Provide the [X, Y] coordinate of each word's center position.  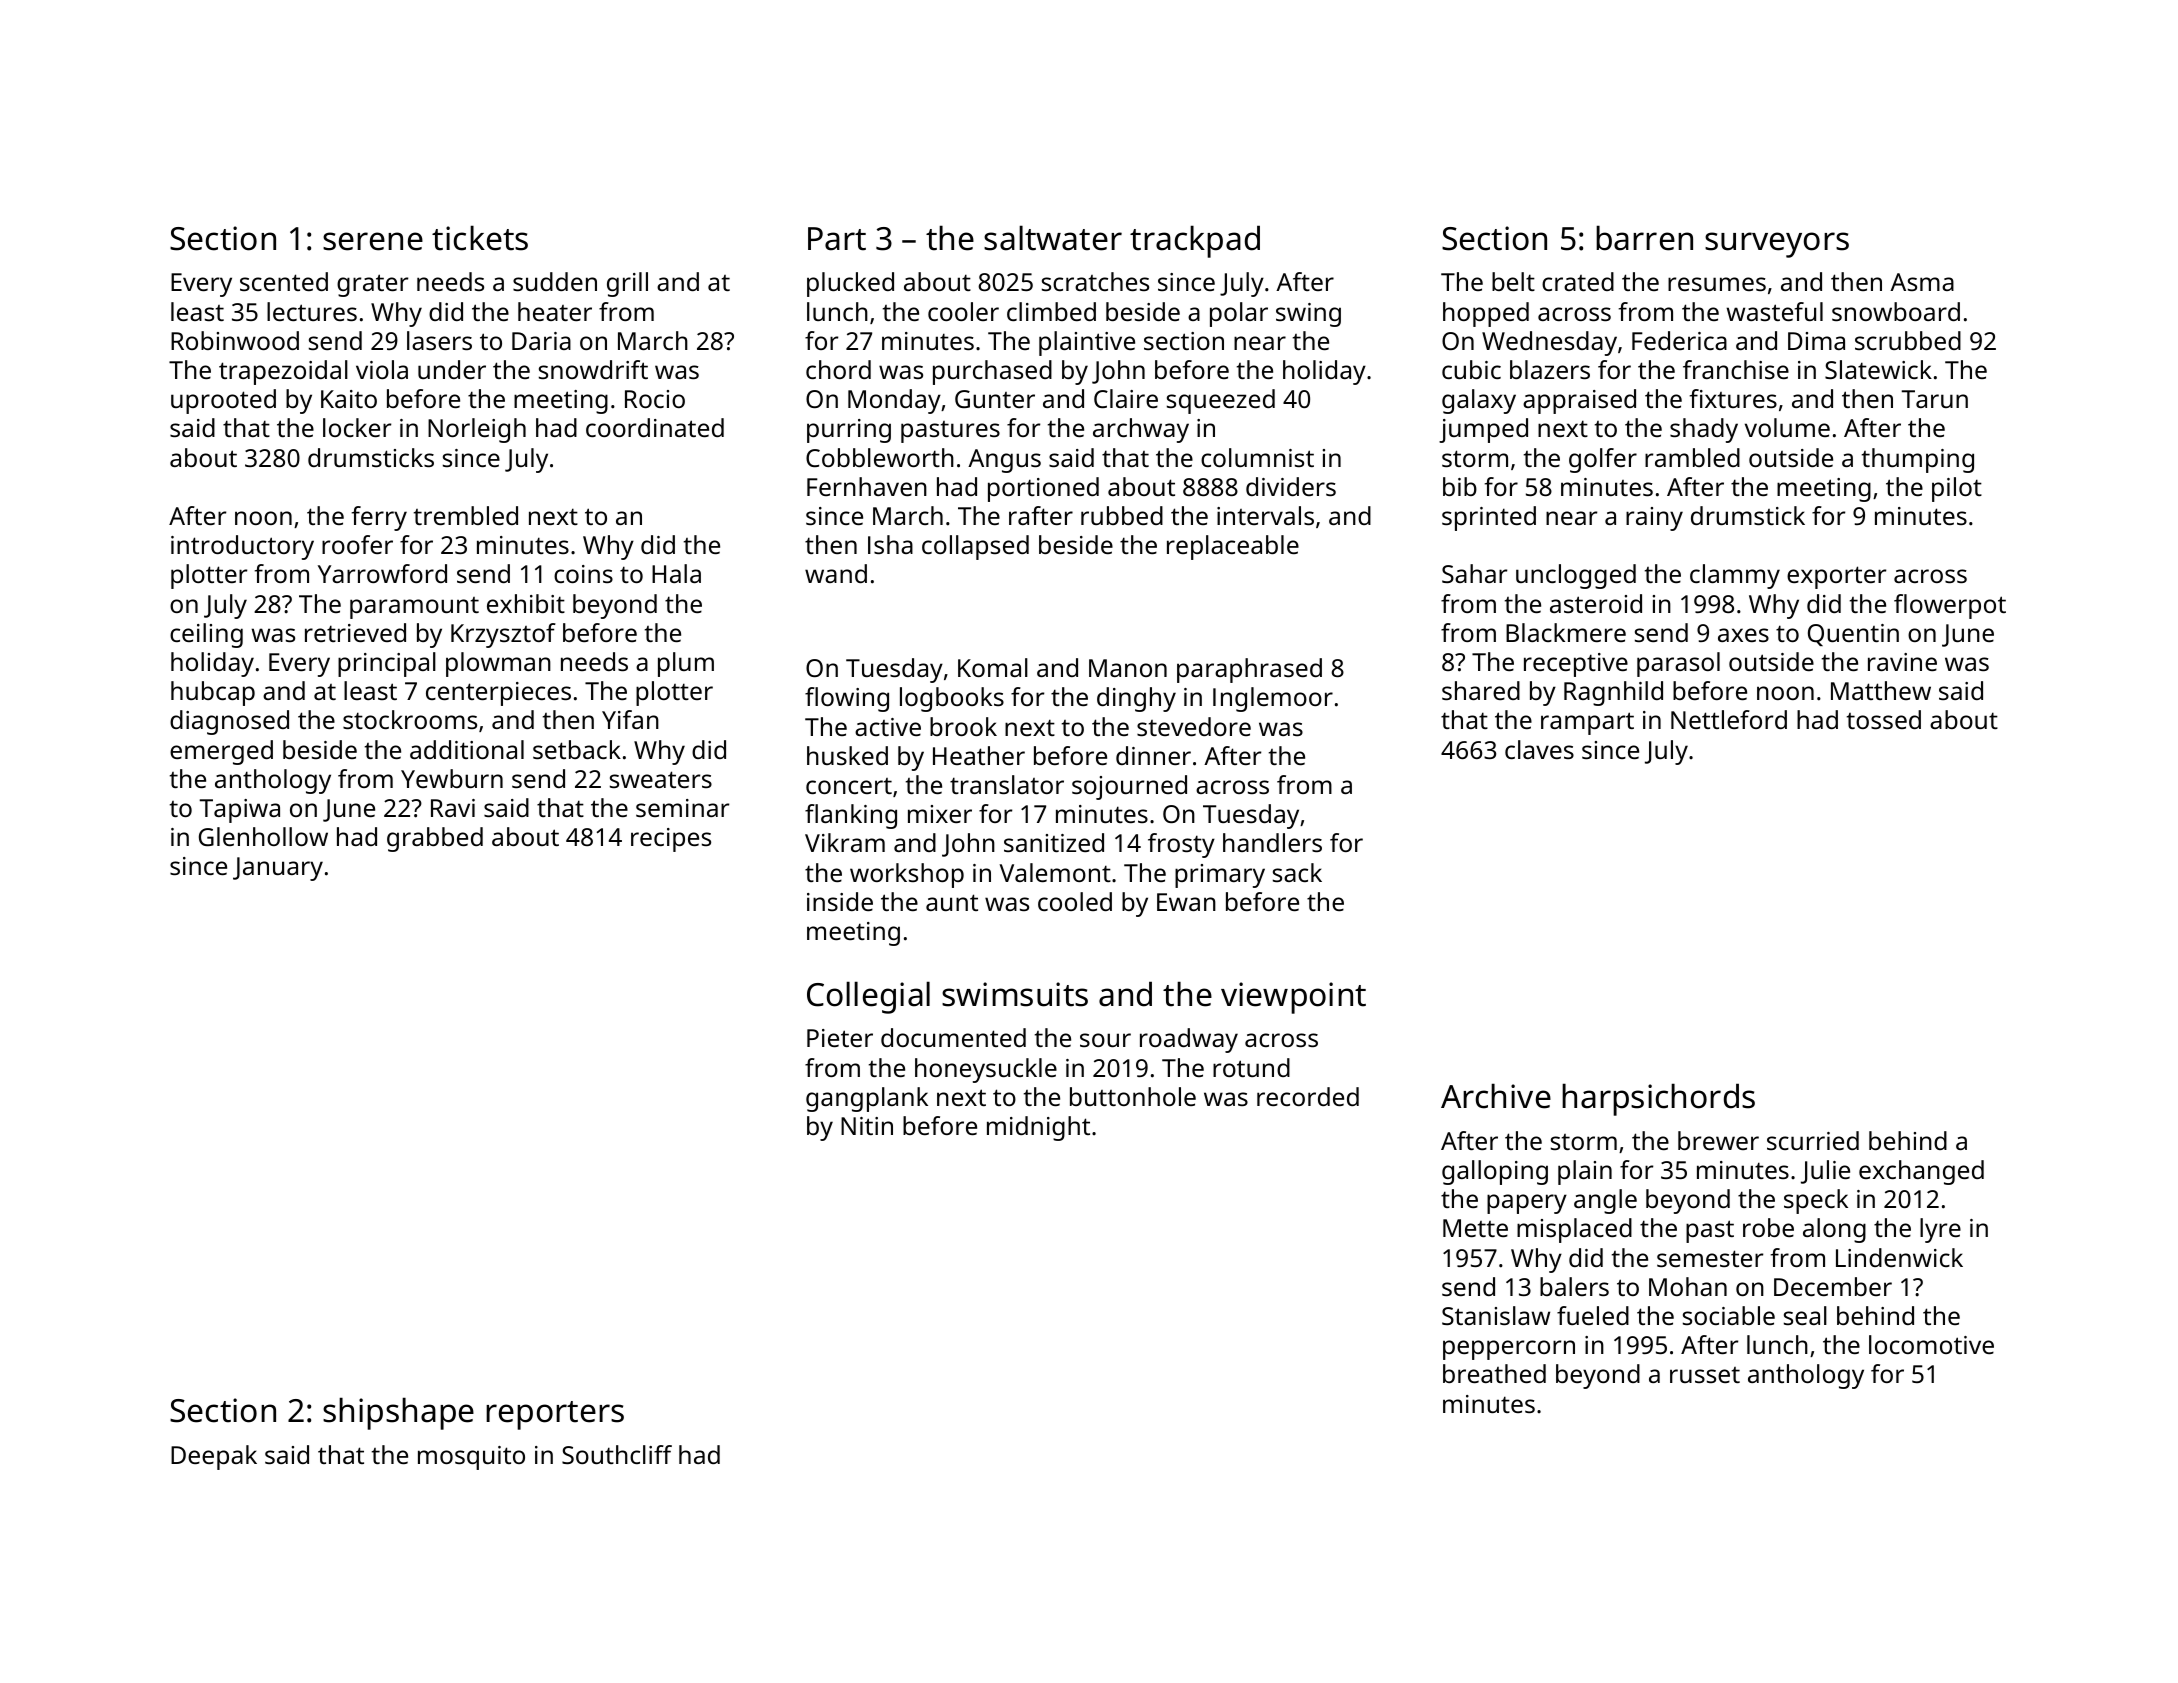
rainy [1654, 519]
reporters [555, 1415]
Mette [1475, 1228]
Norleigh [477, 430]
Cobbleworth [880, 457]
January [278, 869]
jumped [1483, 430]
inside [840, 901]
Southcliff [617, 1454]
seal [1805, 1315]
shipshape [398, 1413]
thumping [1918, 460]
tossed [1884, 719]
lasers [439, 340]
